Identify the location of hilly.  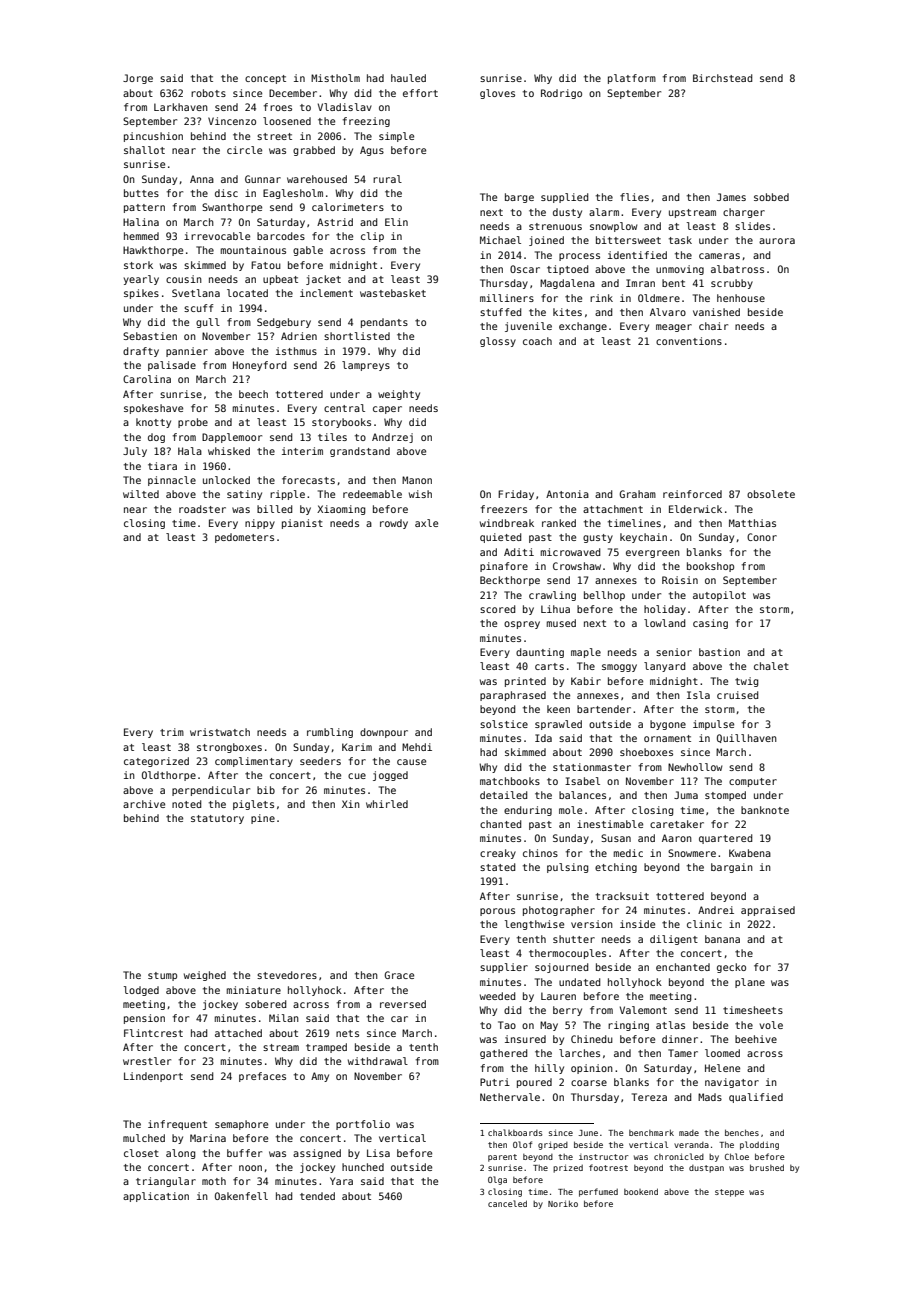
(549, 1069).
